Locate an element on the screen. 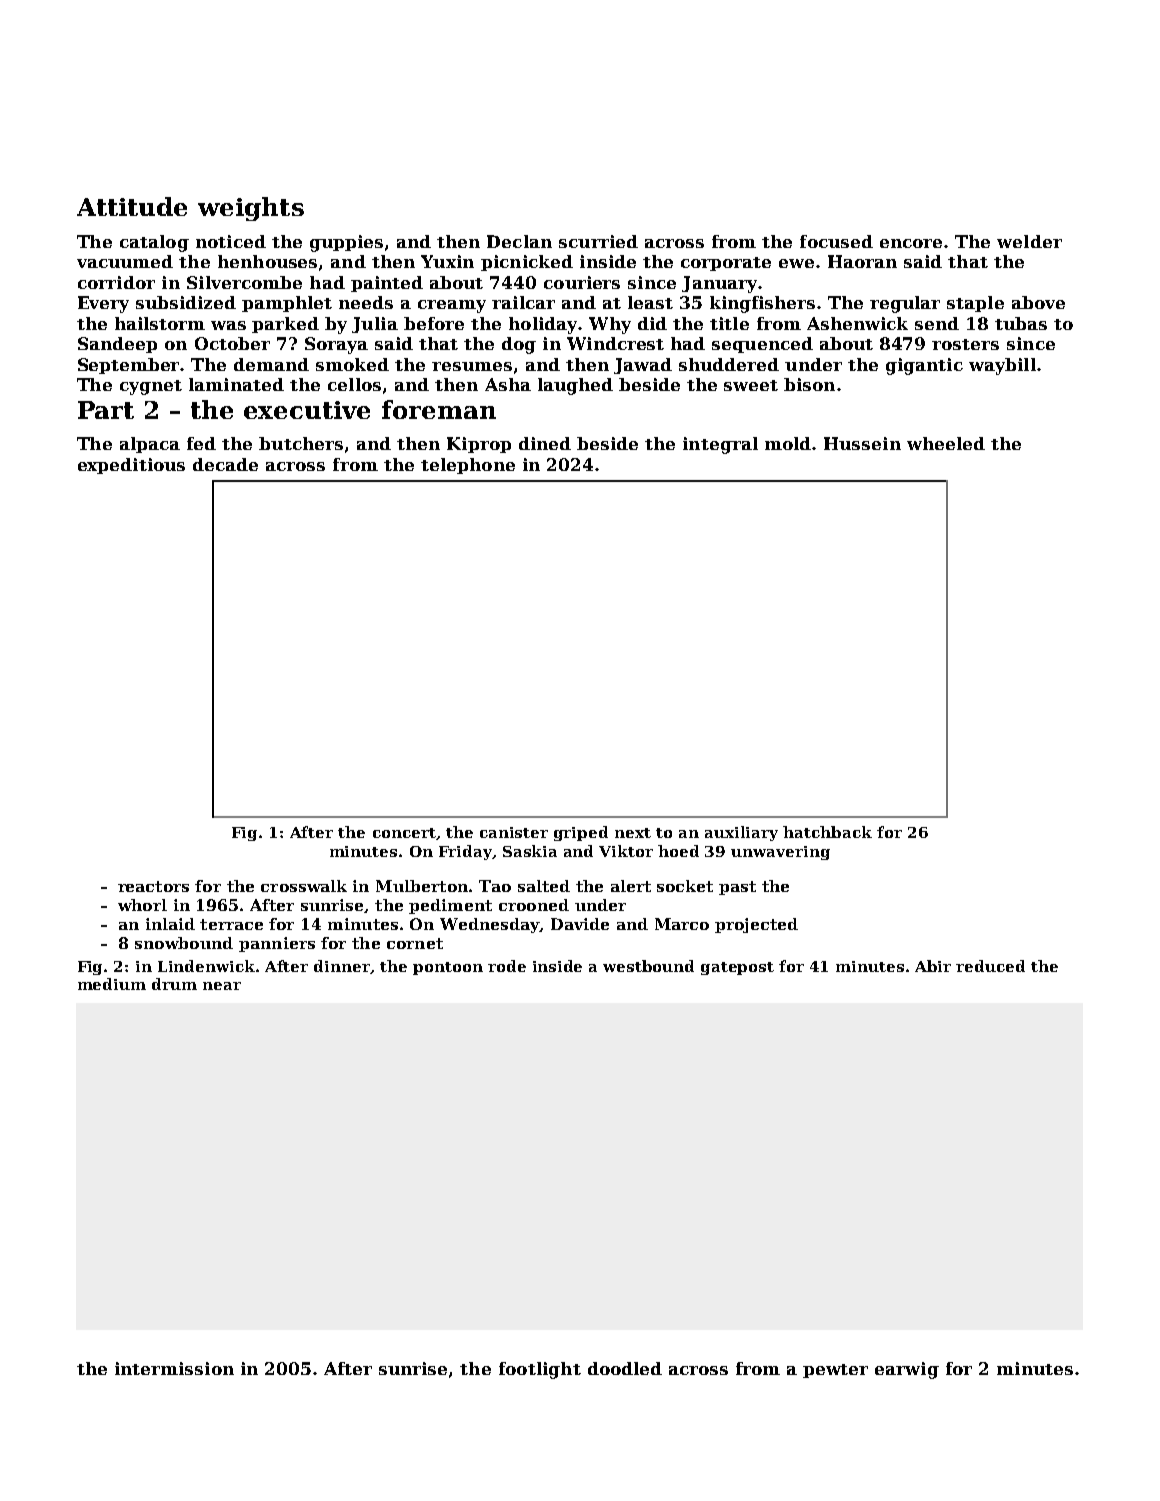 This screenshot has width=1160, height=1501. send is located at coordinates (937, 323).
